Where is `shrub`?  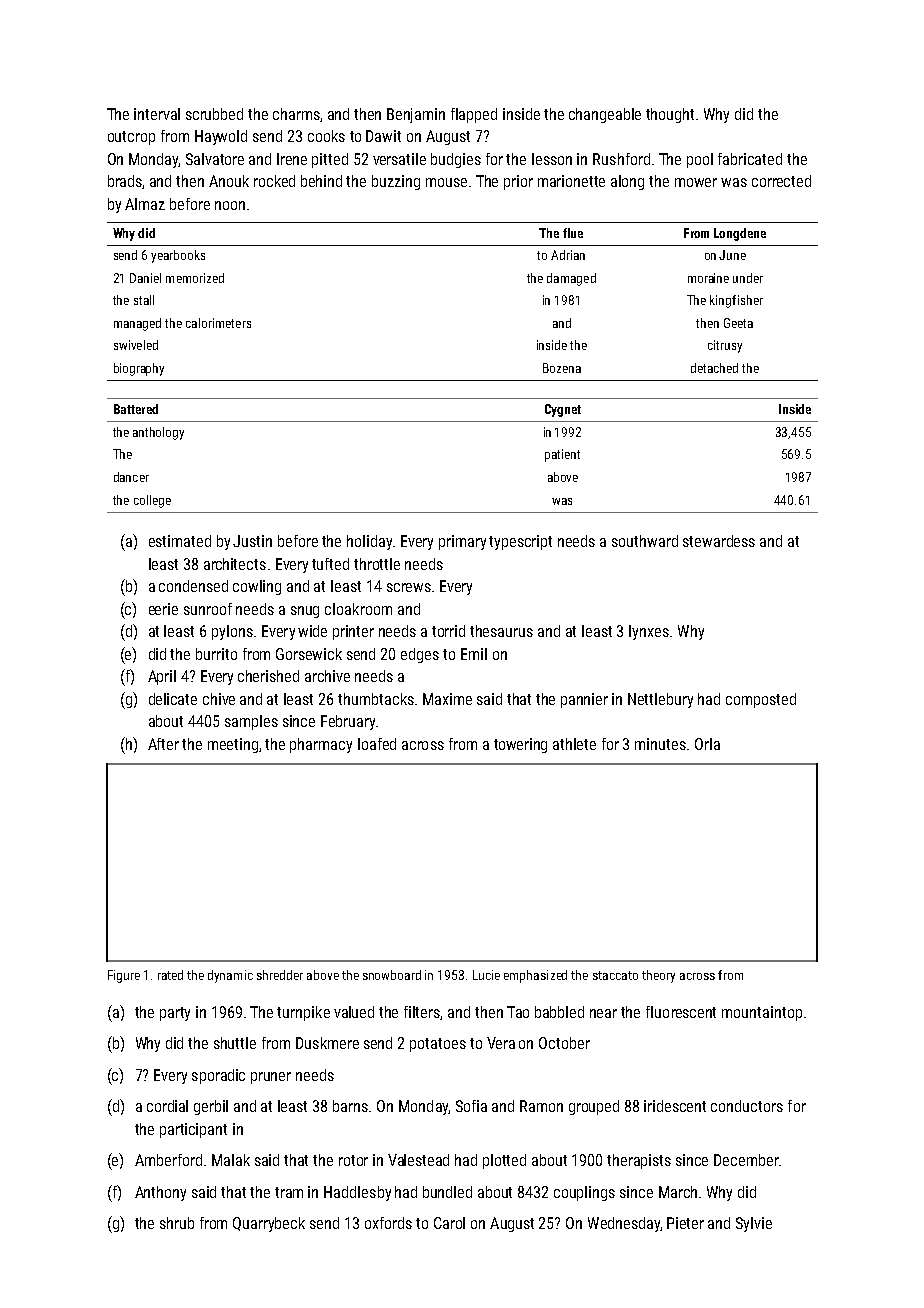 shrub is located at coordinates (177, 1223).
